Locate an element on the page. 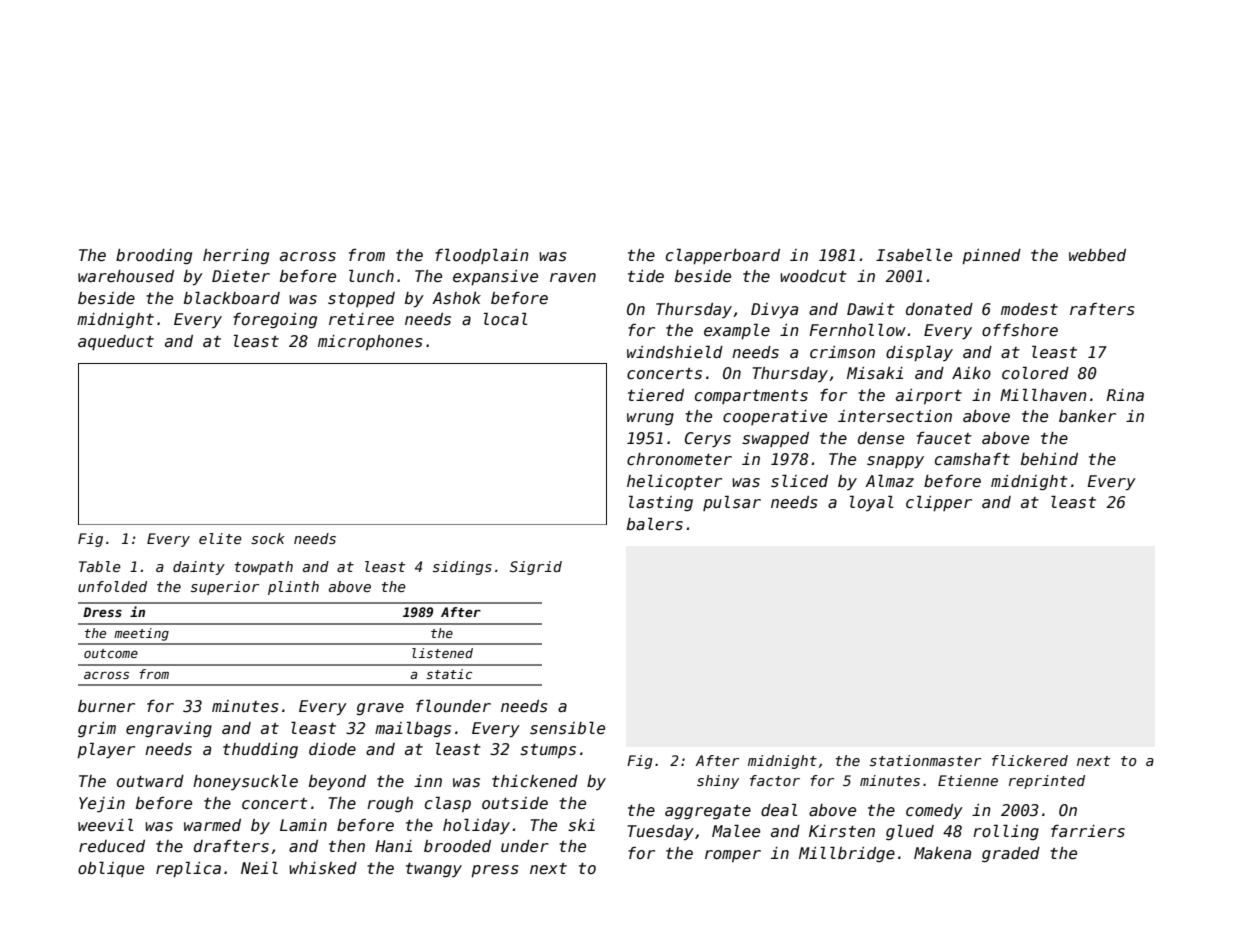  compartments is located at coordinates (751, 397).
